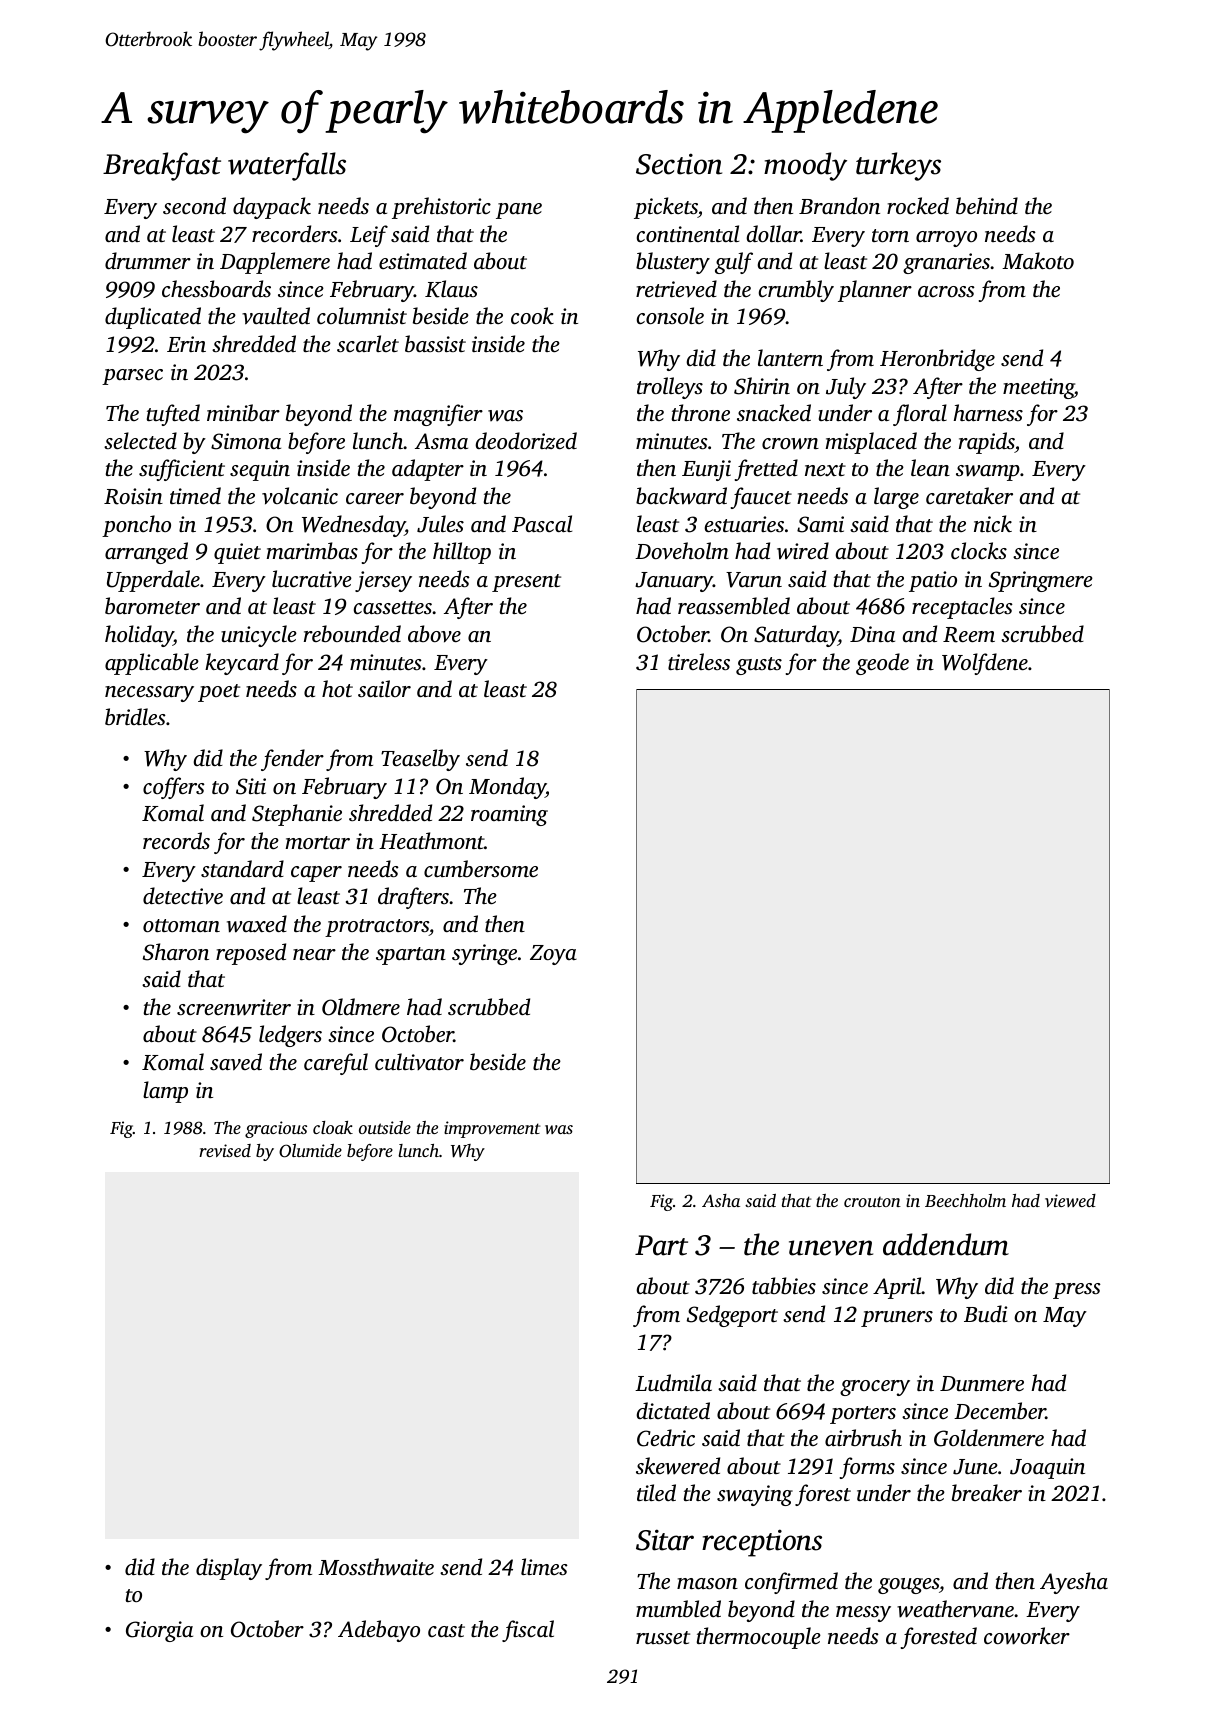  I want to click on Ludmila, so click(673, 1382).
